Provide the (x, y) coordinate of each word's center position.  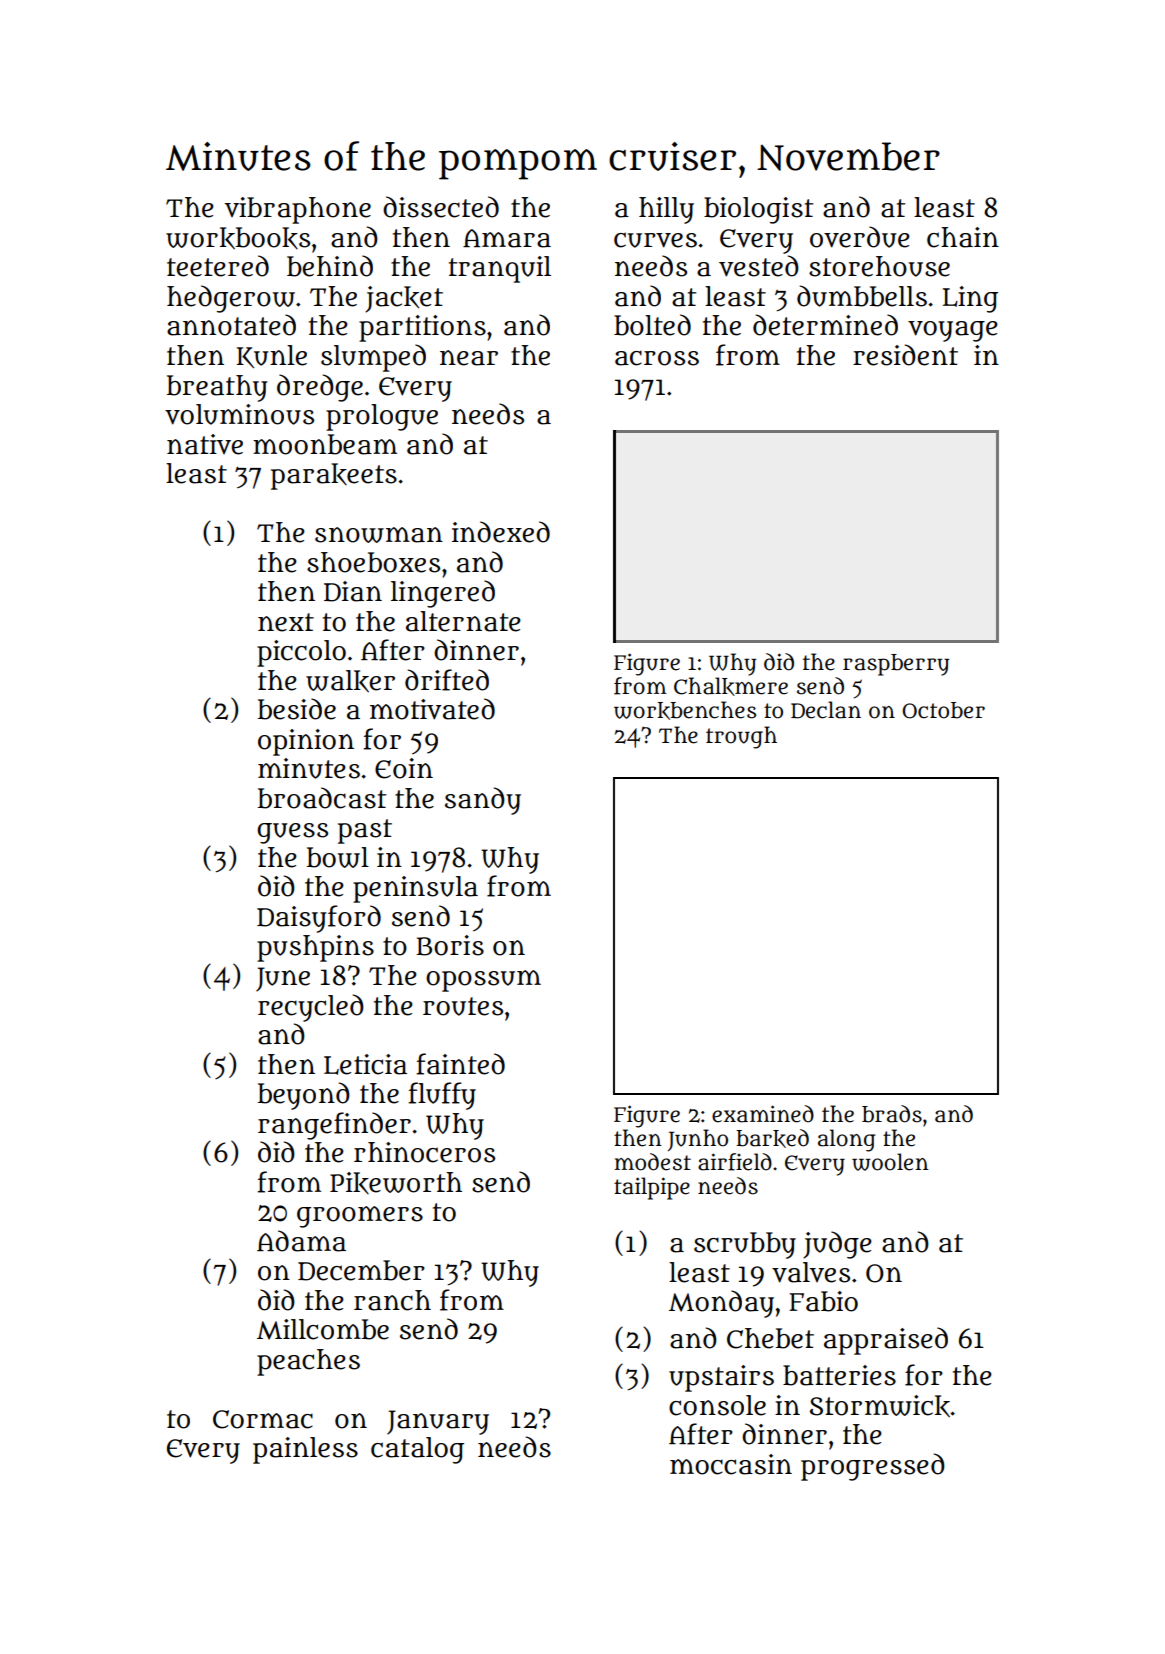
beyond (304, 1096)
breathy (217, 388)
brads (892, 1114)
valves (811, 1272)
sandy (483, 801)
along (846, 1140)
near (469, 358)
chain (963, 237)
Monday (721, 1304)
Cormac (263, 1419)
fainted (460, 1064)
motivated (432, 709)
